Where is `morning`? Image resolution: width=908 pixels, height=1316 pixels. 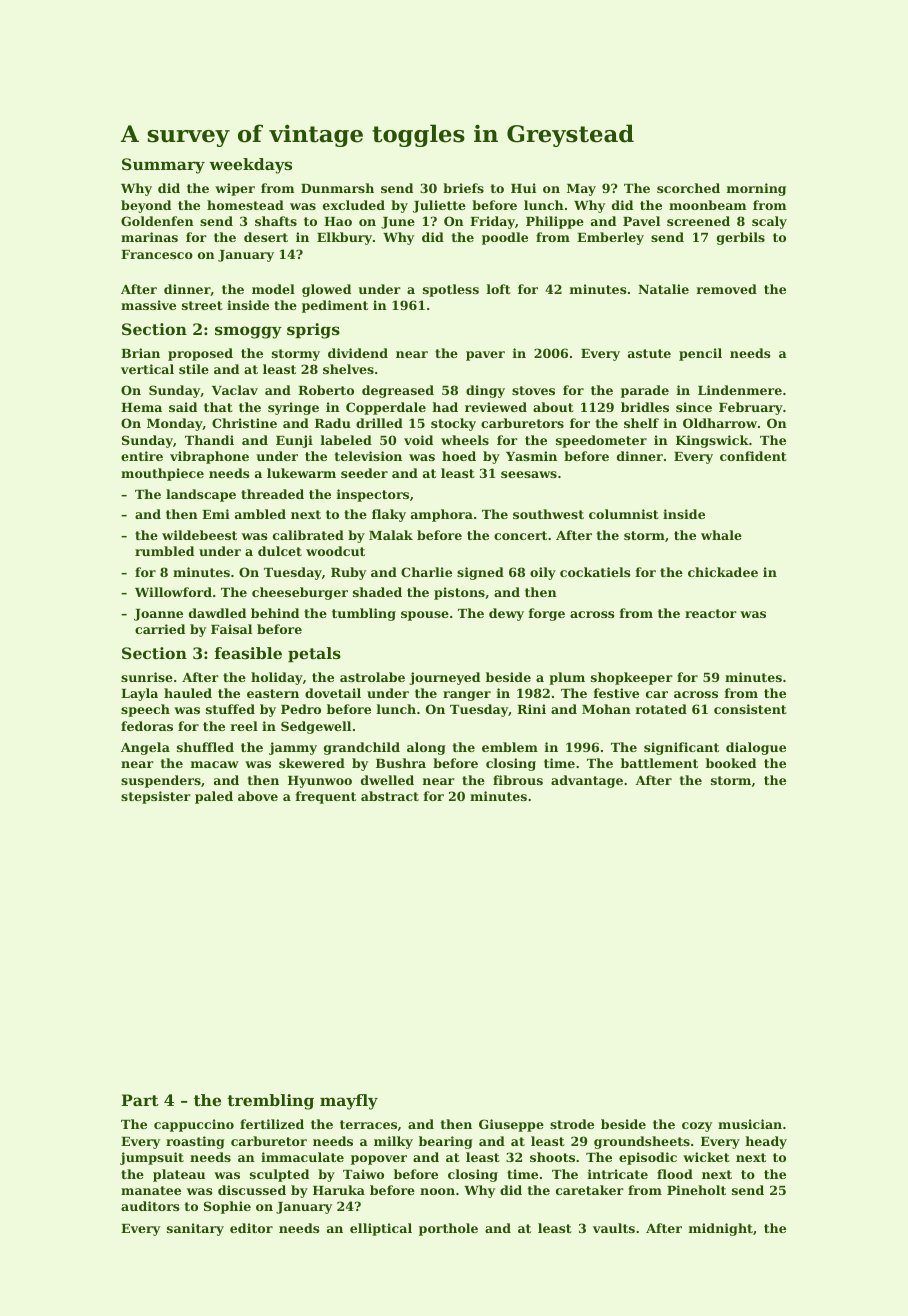
morning is located at coordinates (756, 189).
